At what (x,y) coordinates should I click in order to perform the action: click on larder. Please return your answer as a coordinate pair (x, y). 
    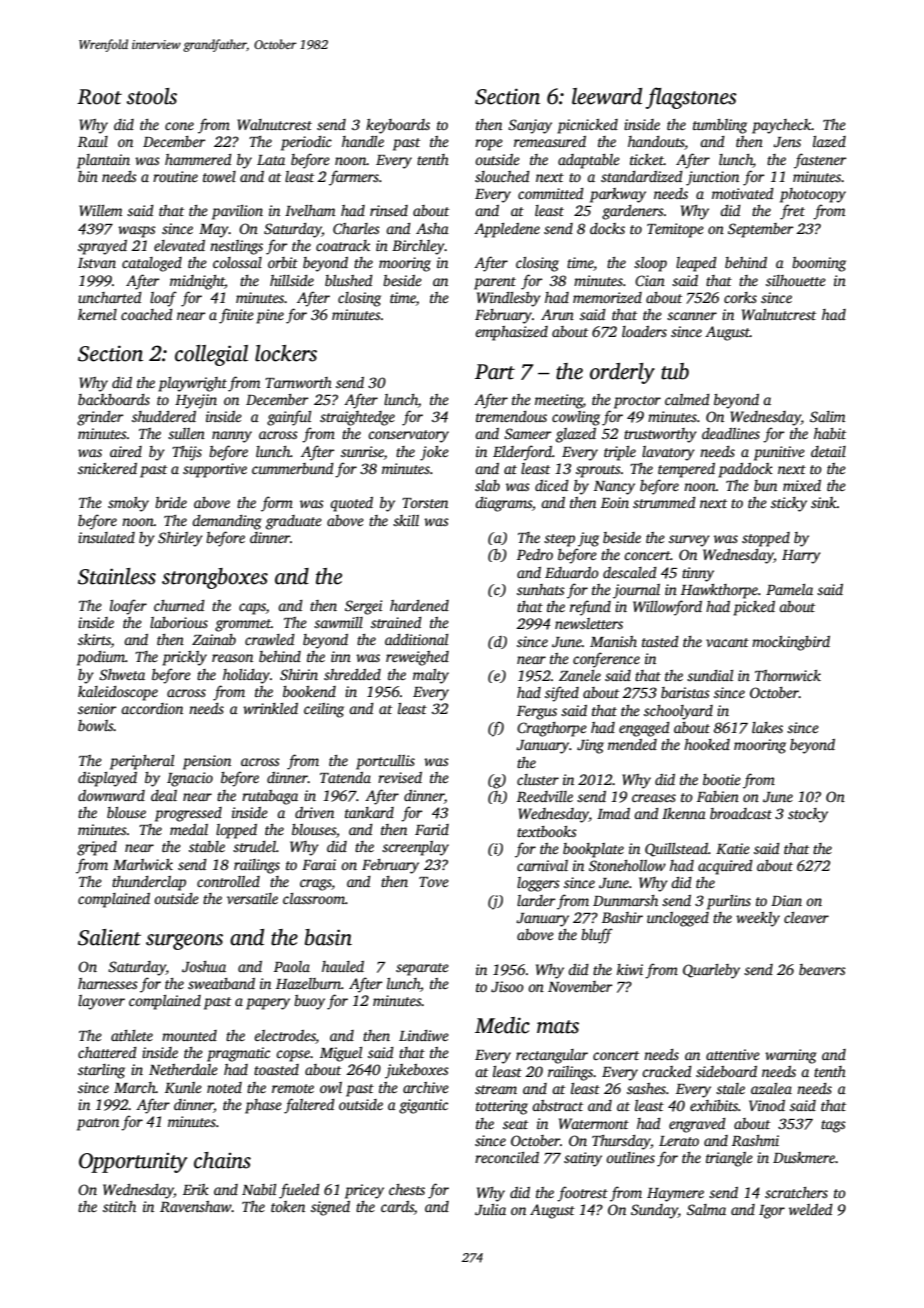
    Looking at the image, I should click on (536, 900).
